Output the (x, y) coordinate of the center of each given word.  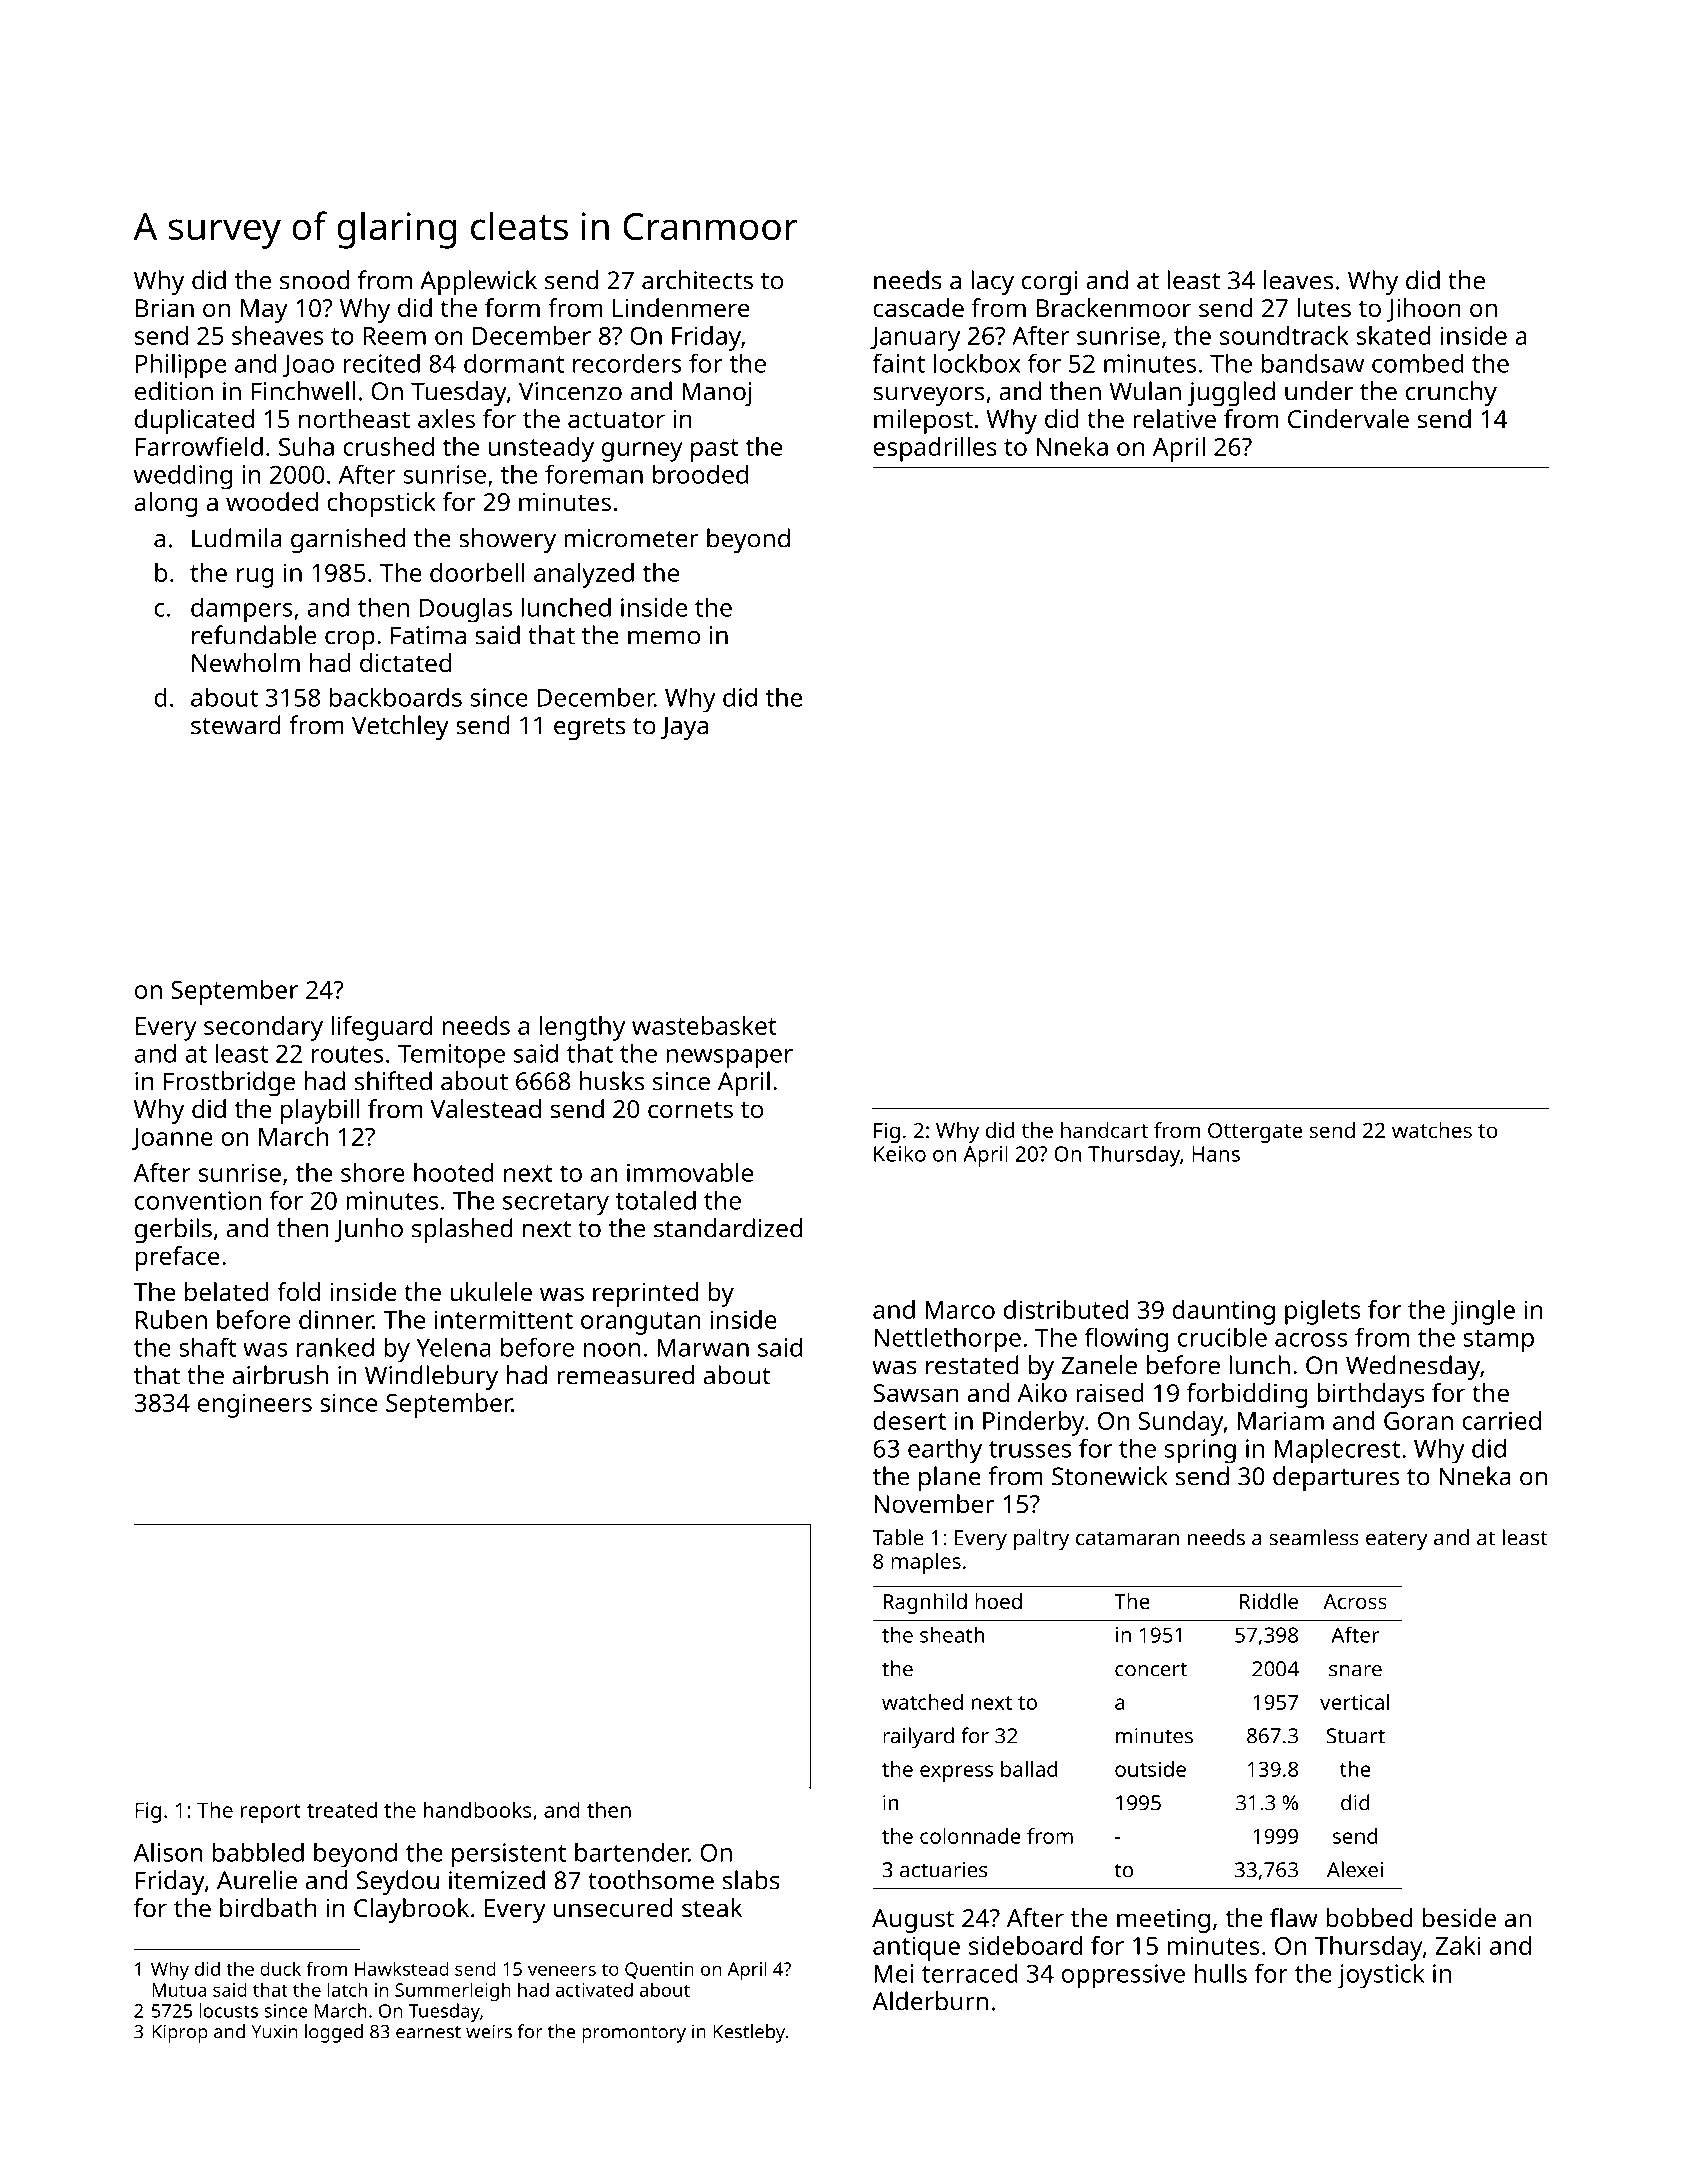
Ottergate (1255, 1133)
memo (664, 638)
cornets (690, 1110)
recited (382, 363)
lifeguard (381, 1028)
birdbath (268, 1907)
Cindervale (1348, 418)
